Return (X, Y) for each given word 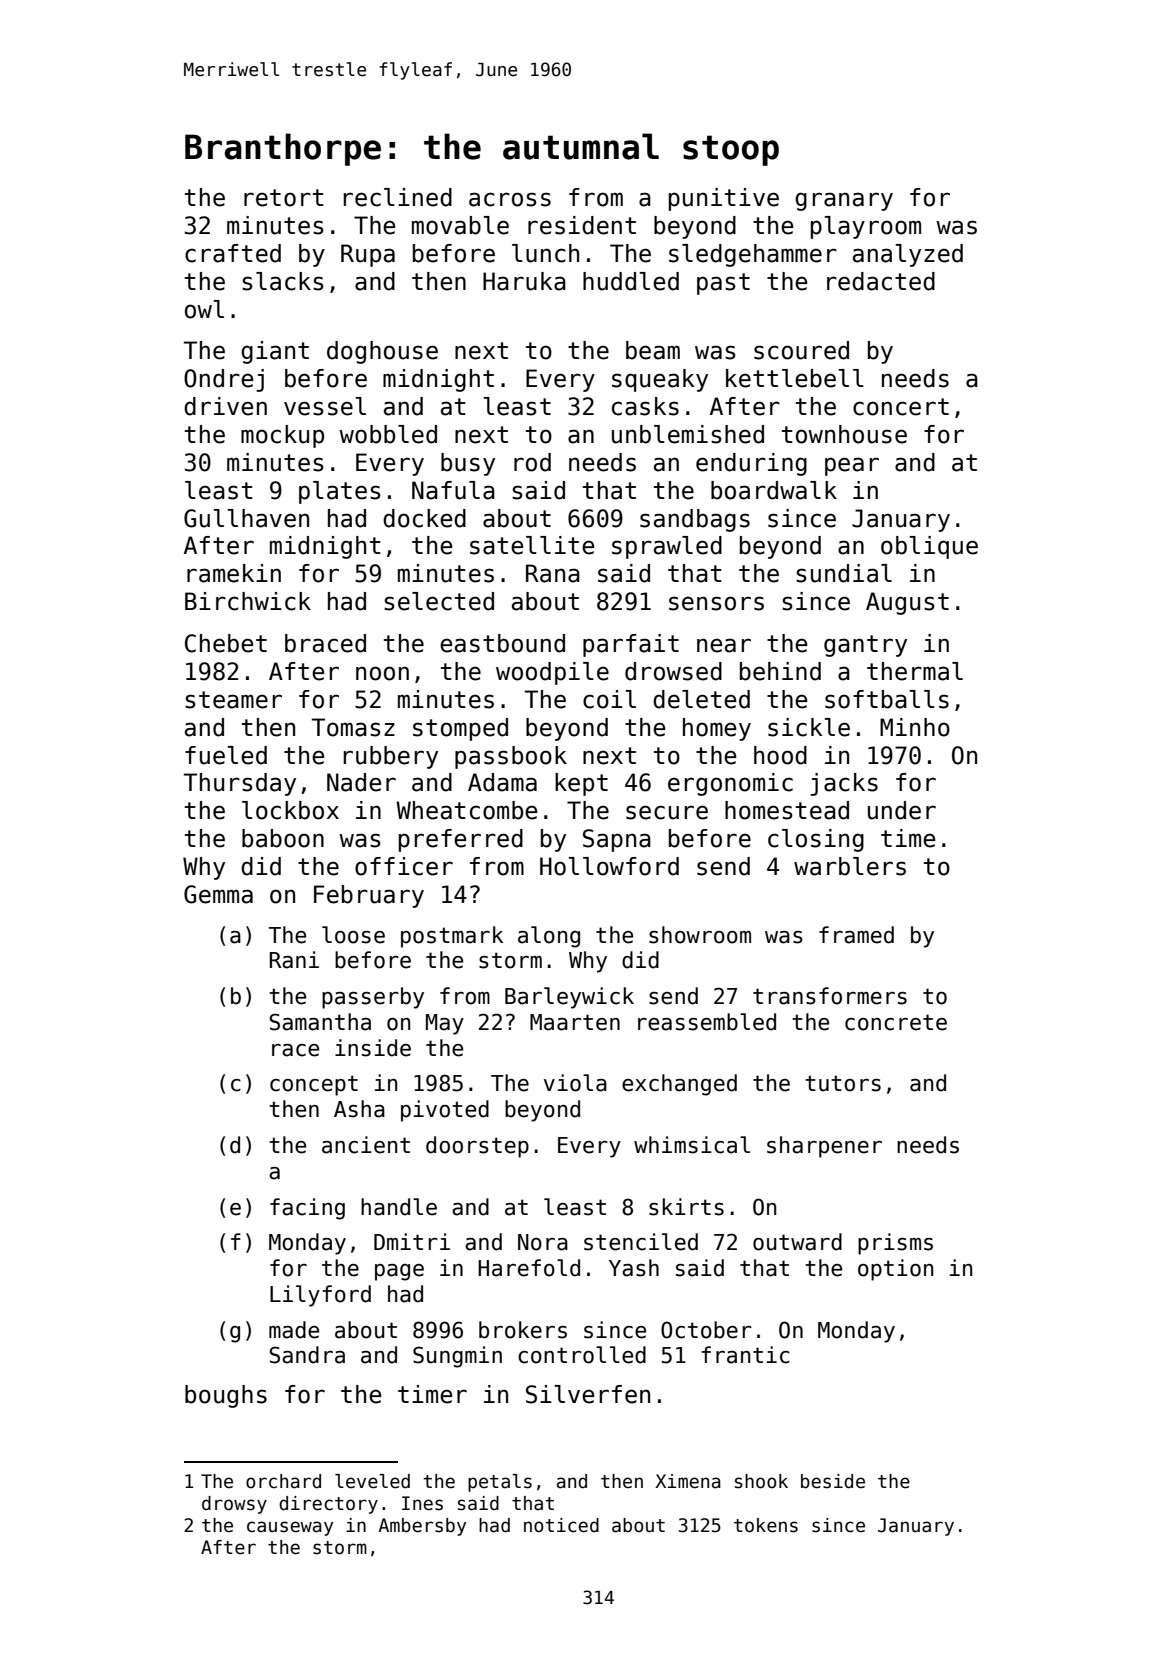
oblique (929, 547)
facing (307, 1209)
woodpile (552, 673)
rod (532, 462)
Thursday (240, 784)
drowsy (234, 1505)
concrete (896, 1022)
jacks (844, 784)
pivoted (445, 1111)
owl (204, 309)
